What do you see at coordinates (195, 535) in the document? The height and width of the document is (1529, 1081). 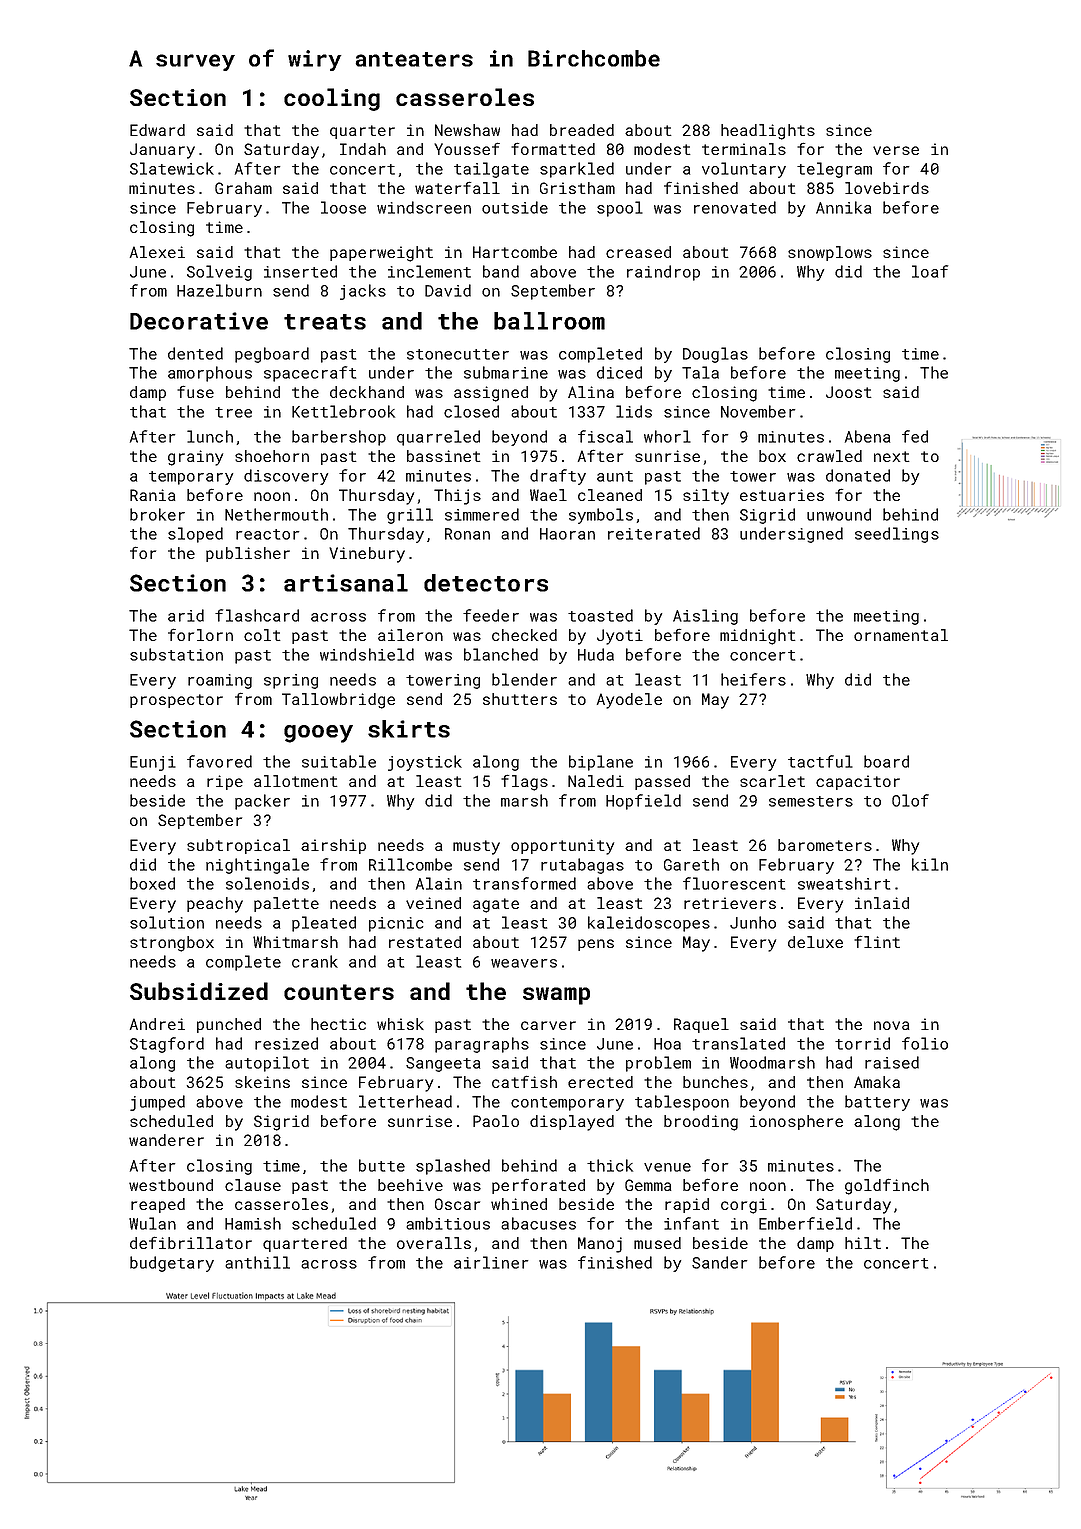 I see `sloped` at bounding box center [195, 535].
